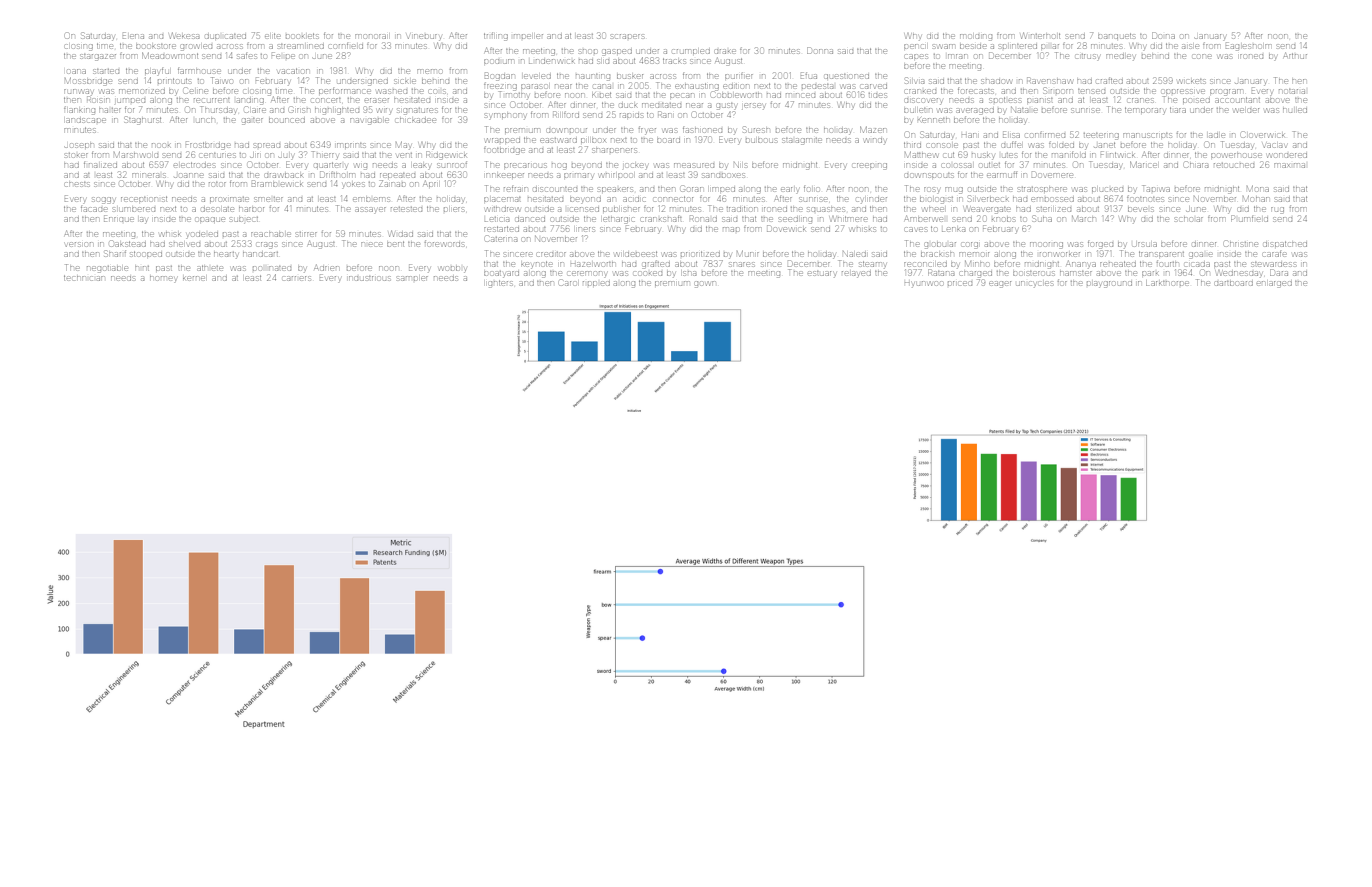 This image has height=887, width=1372. What do you see at coordinates (395, 244) in the image?
I see `bent` at bounding box center [395, 244].
